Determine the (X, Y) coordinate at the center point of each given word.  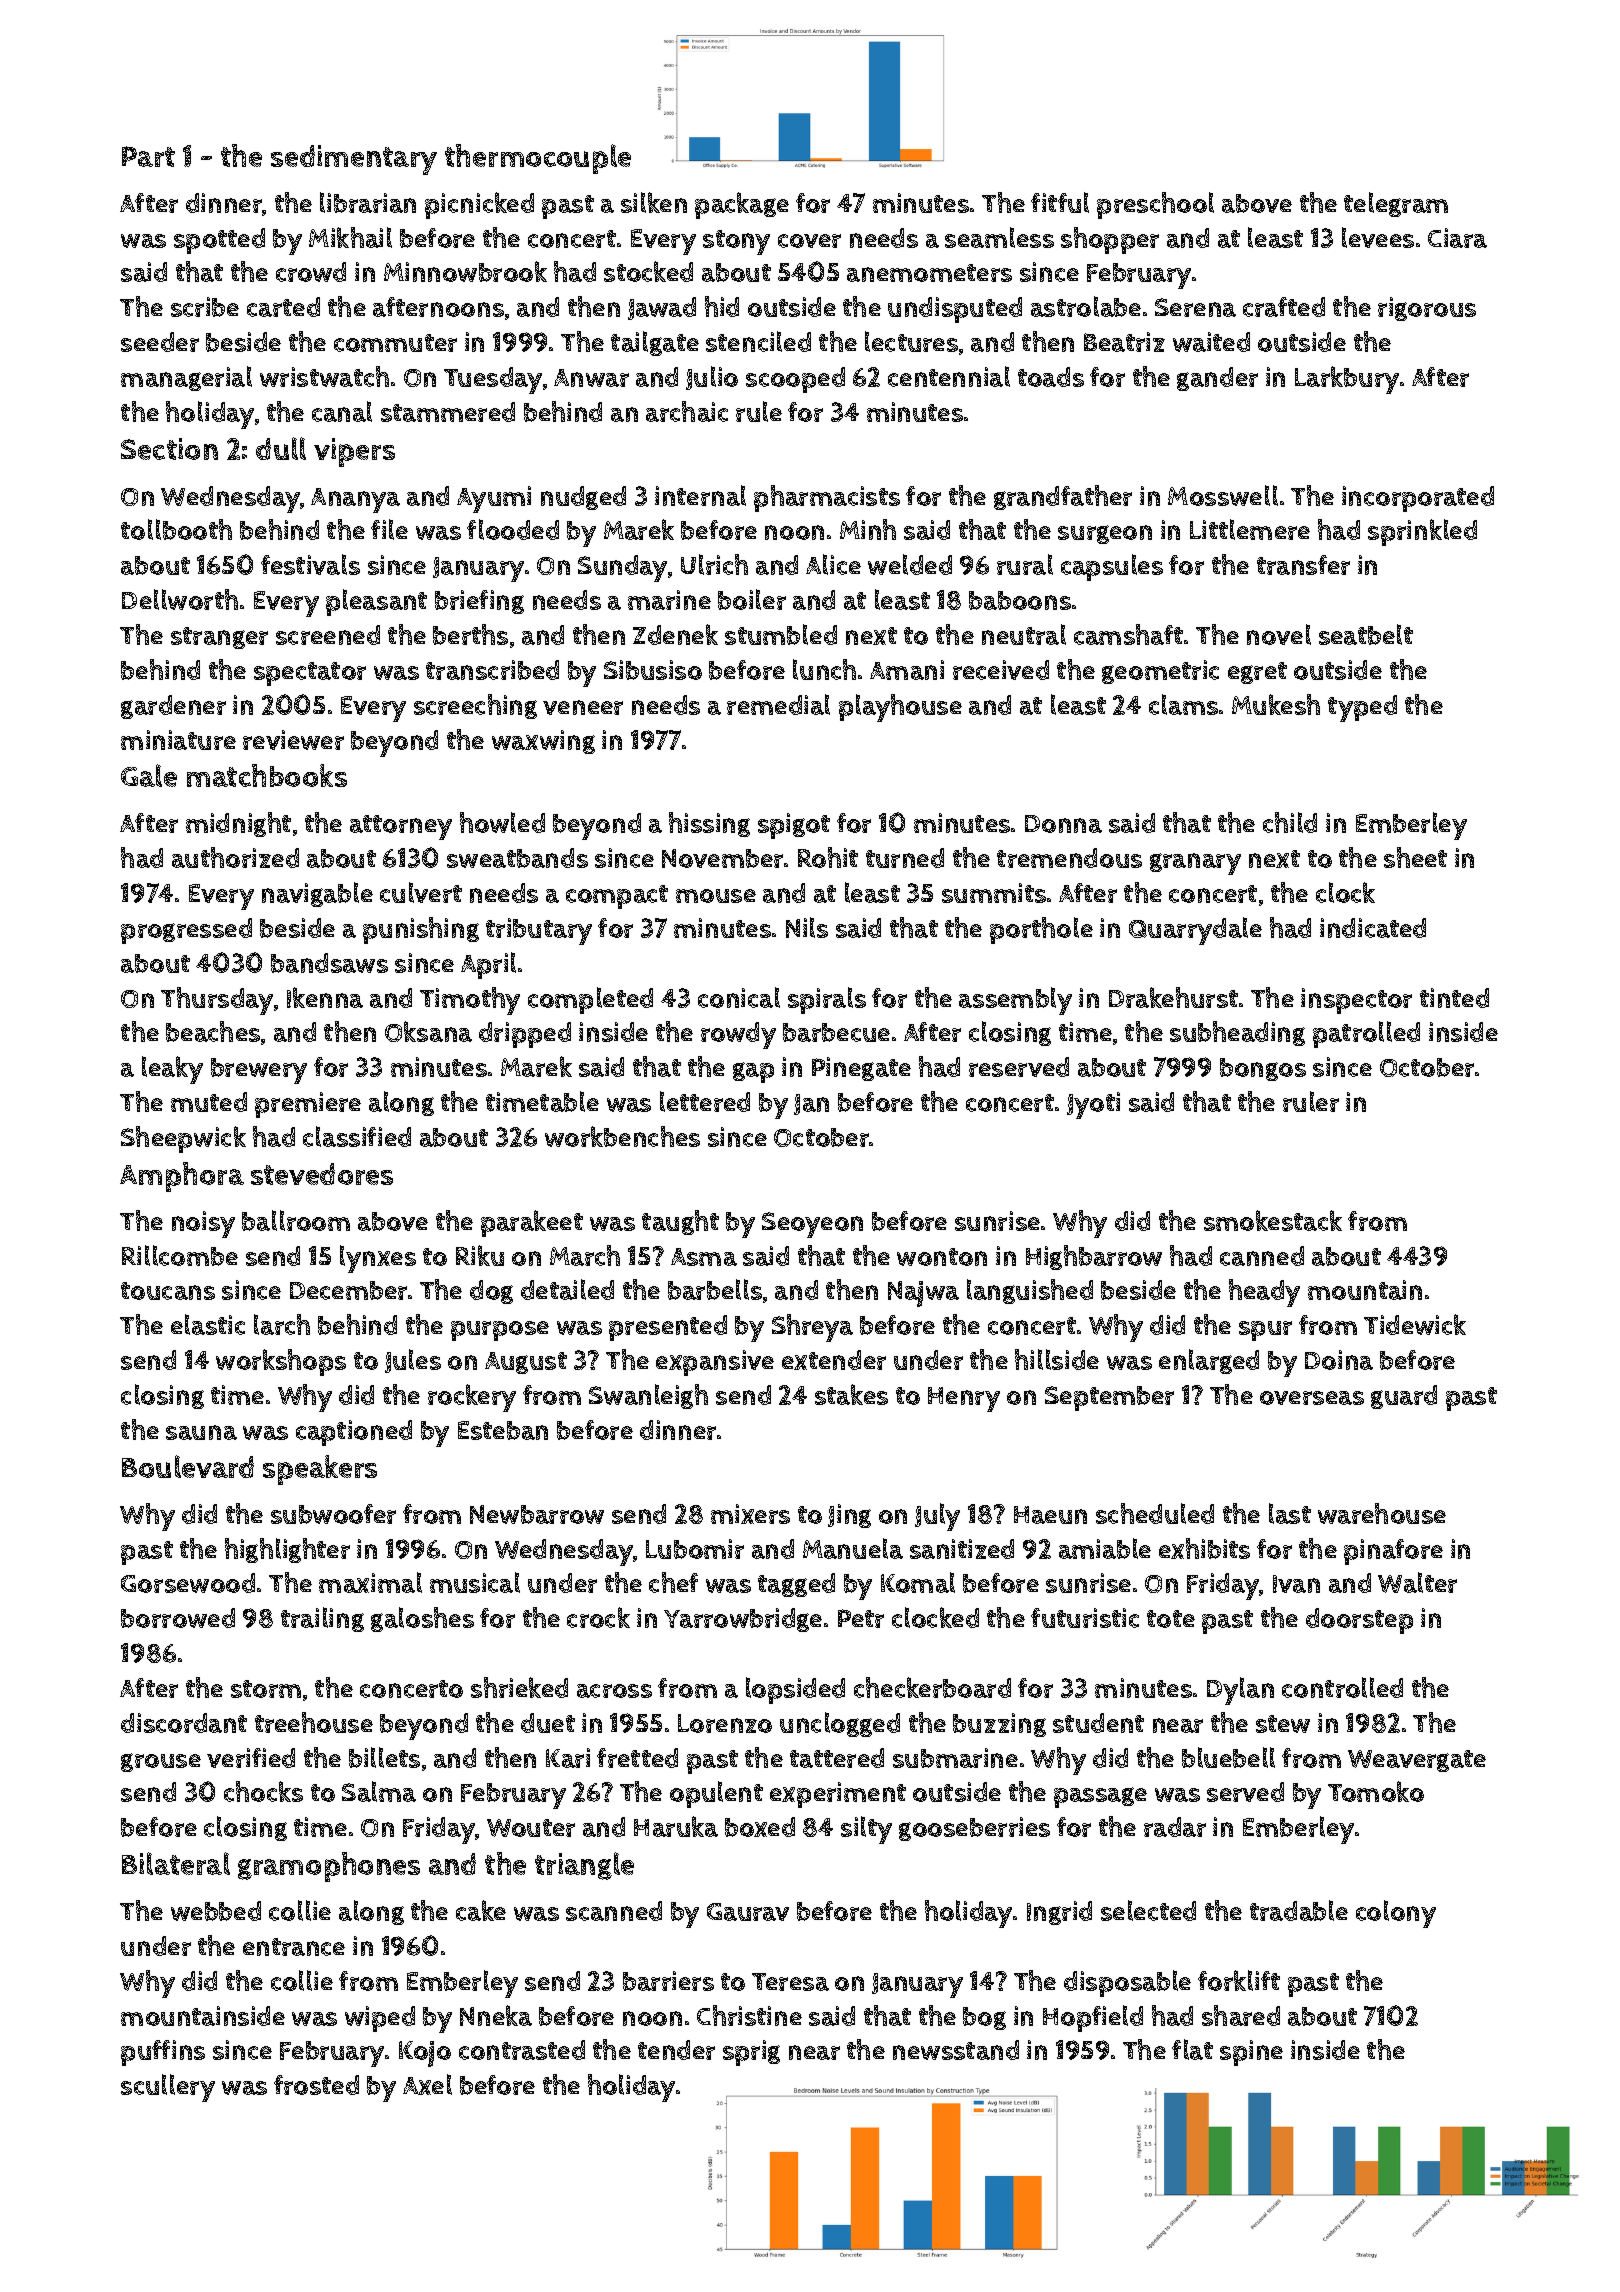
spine (1251, 2053)
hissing (709, 824)
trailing (322, 1619)
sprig (751, 2053)
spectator (310, 674)
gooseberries (974, 1829)
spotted (219, 241)
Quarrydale (1195, 931)
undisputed (955, 310)
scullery (168, 2088)
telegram (1396, 204)
